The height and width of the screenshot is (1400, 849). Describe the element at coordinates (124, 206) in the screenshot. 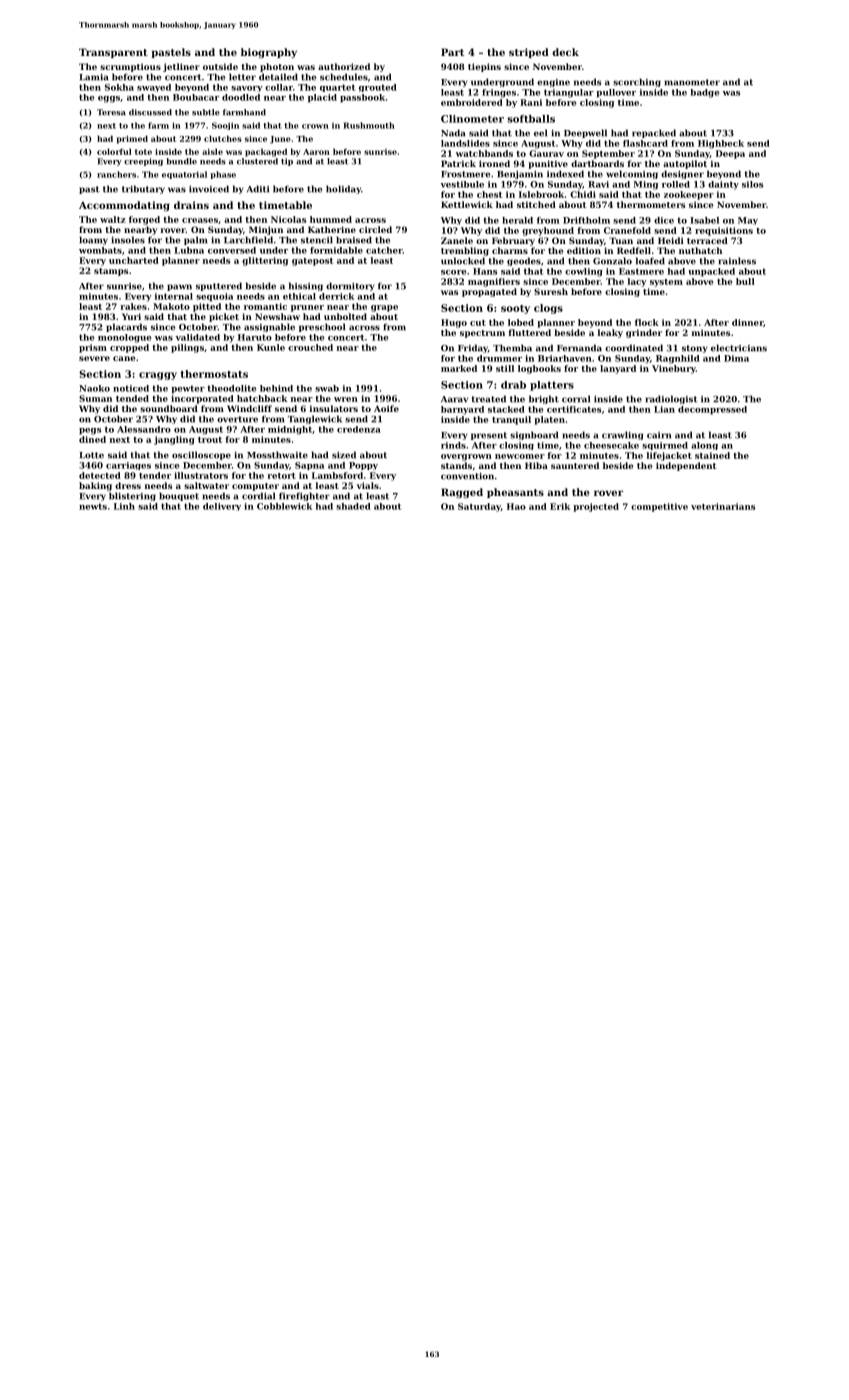

I see `Accommodating` at that location.
